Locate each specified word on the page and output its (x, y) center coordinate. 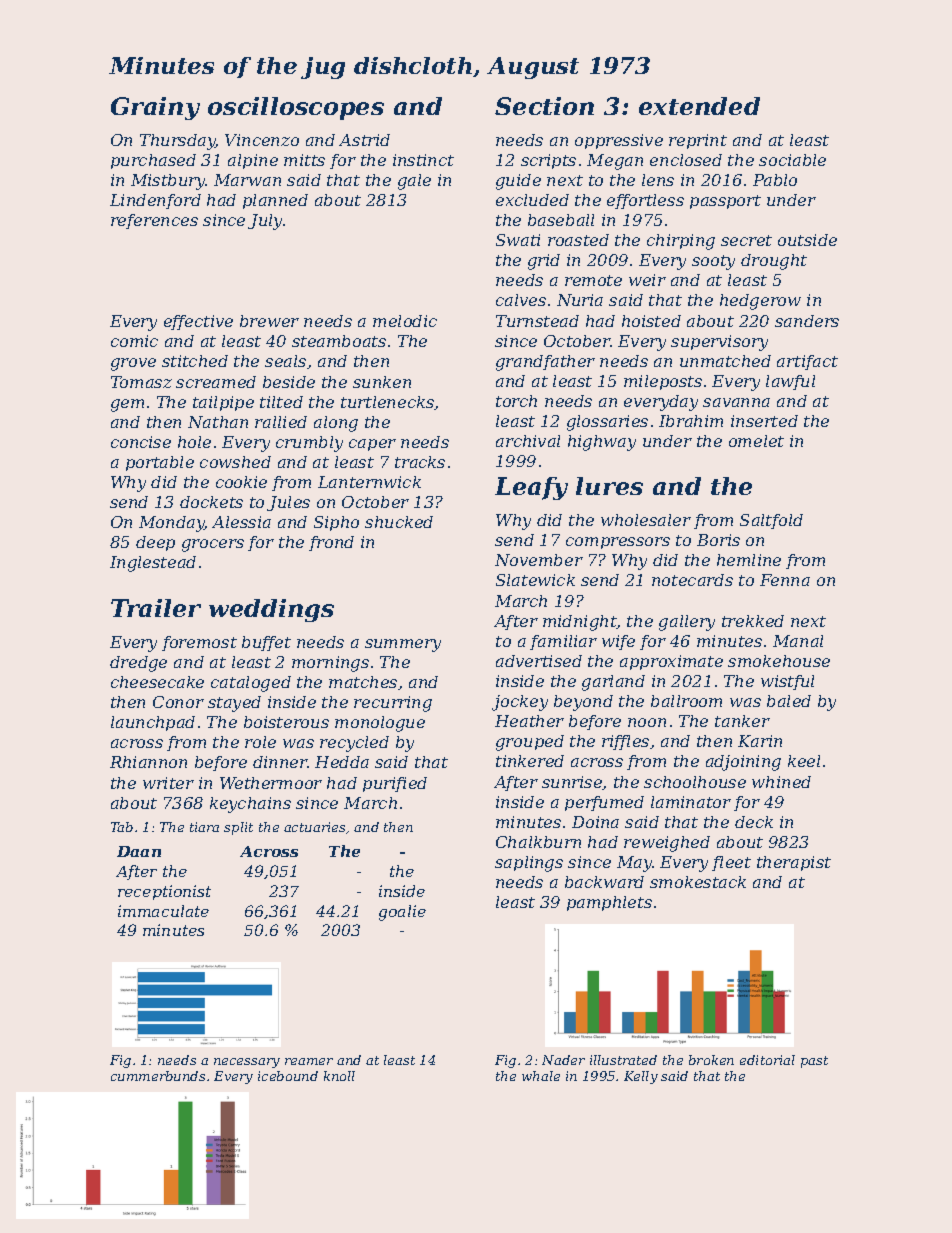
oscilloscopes (296, 108)
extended (699, 106)
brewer (269, 321)
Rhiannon (148, 762)
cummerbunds (158, 1076)
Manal (798, 641)
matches (363, 682)
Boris (718, 540)
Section (544, 106)
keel (804, 761)
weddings (271, 610)
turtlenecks (387, 402)
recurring (393, 704)
